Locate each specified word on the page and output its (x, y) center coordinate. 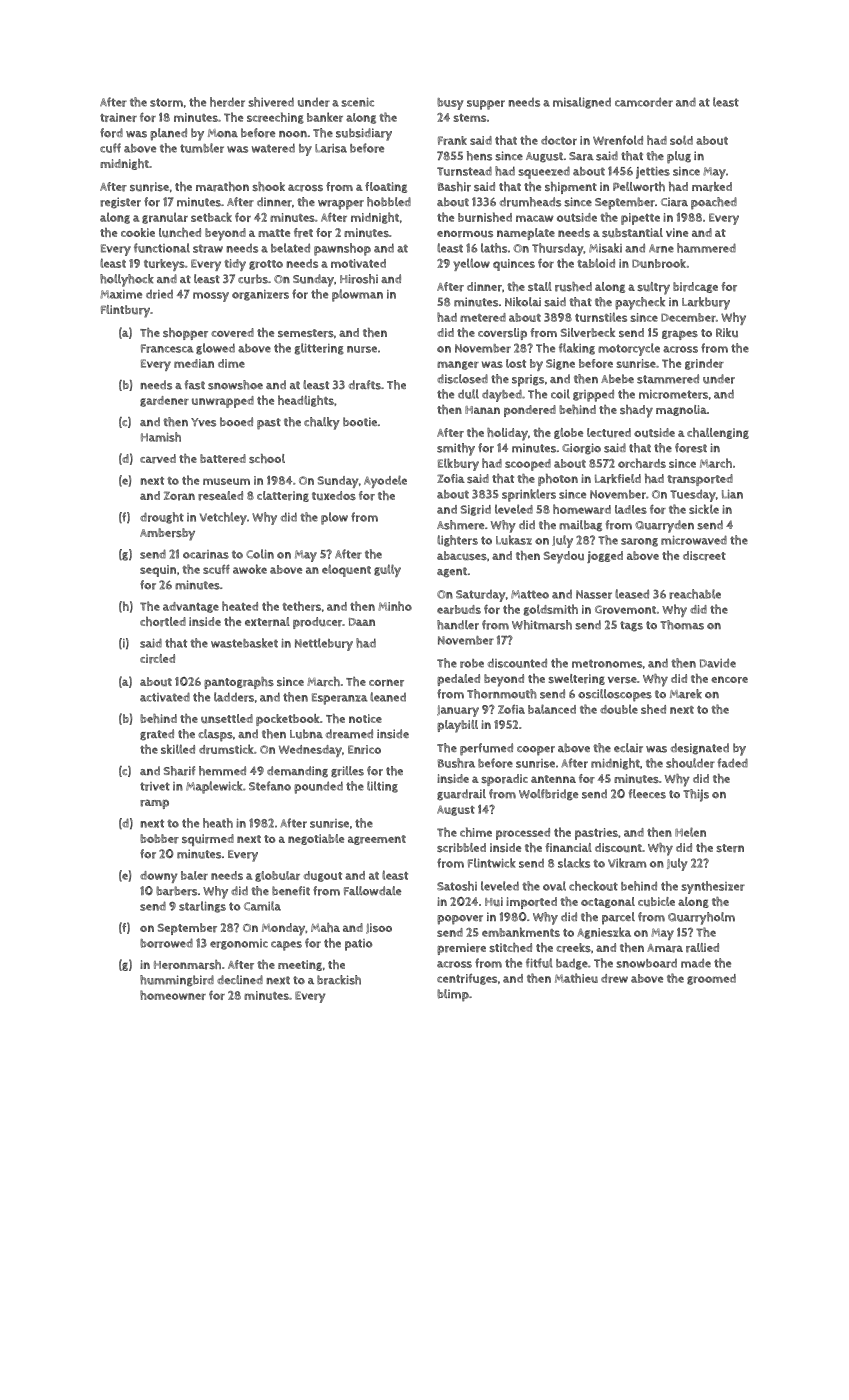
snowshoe (235, 385)
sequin (158, 571)
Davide (718, 663)
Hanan (482, 410)
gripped (593, 395)
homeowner (173, 995)
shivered (271, 102)
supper (486, 105)
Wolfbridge (548, 795)
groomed (711, 979)
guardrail (461, 795)
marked (712, 187)
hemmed (222, 771)
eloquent (346, 570)
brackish (339, 980)
